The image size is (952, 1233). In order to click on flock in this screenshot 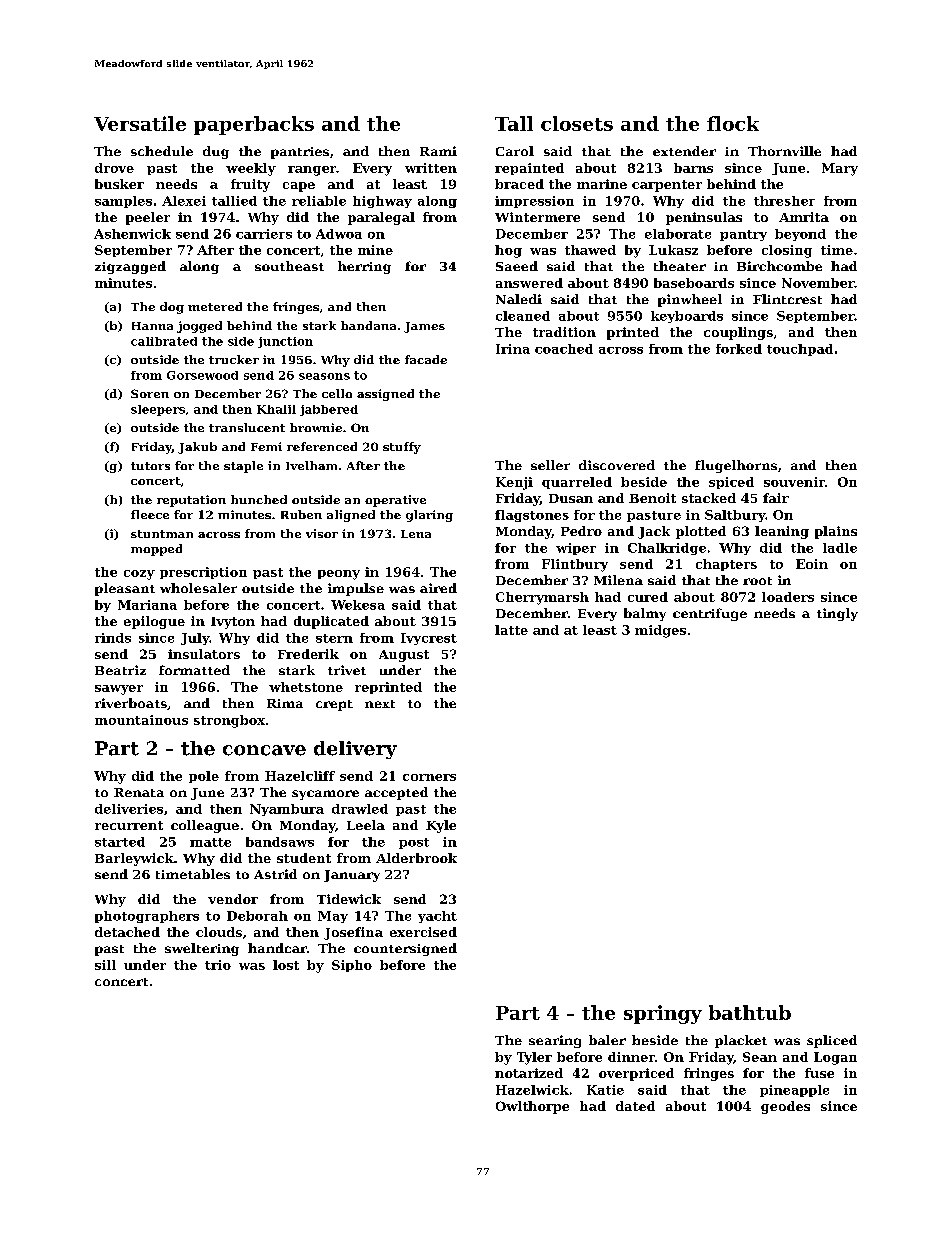, I will do `click(733, 123)`.
